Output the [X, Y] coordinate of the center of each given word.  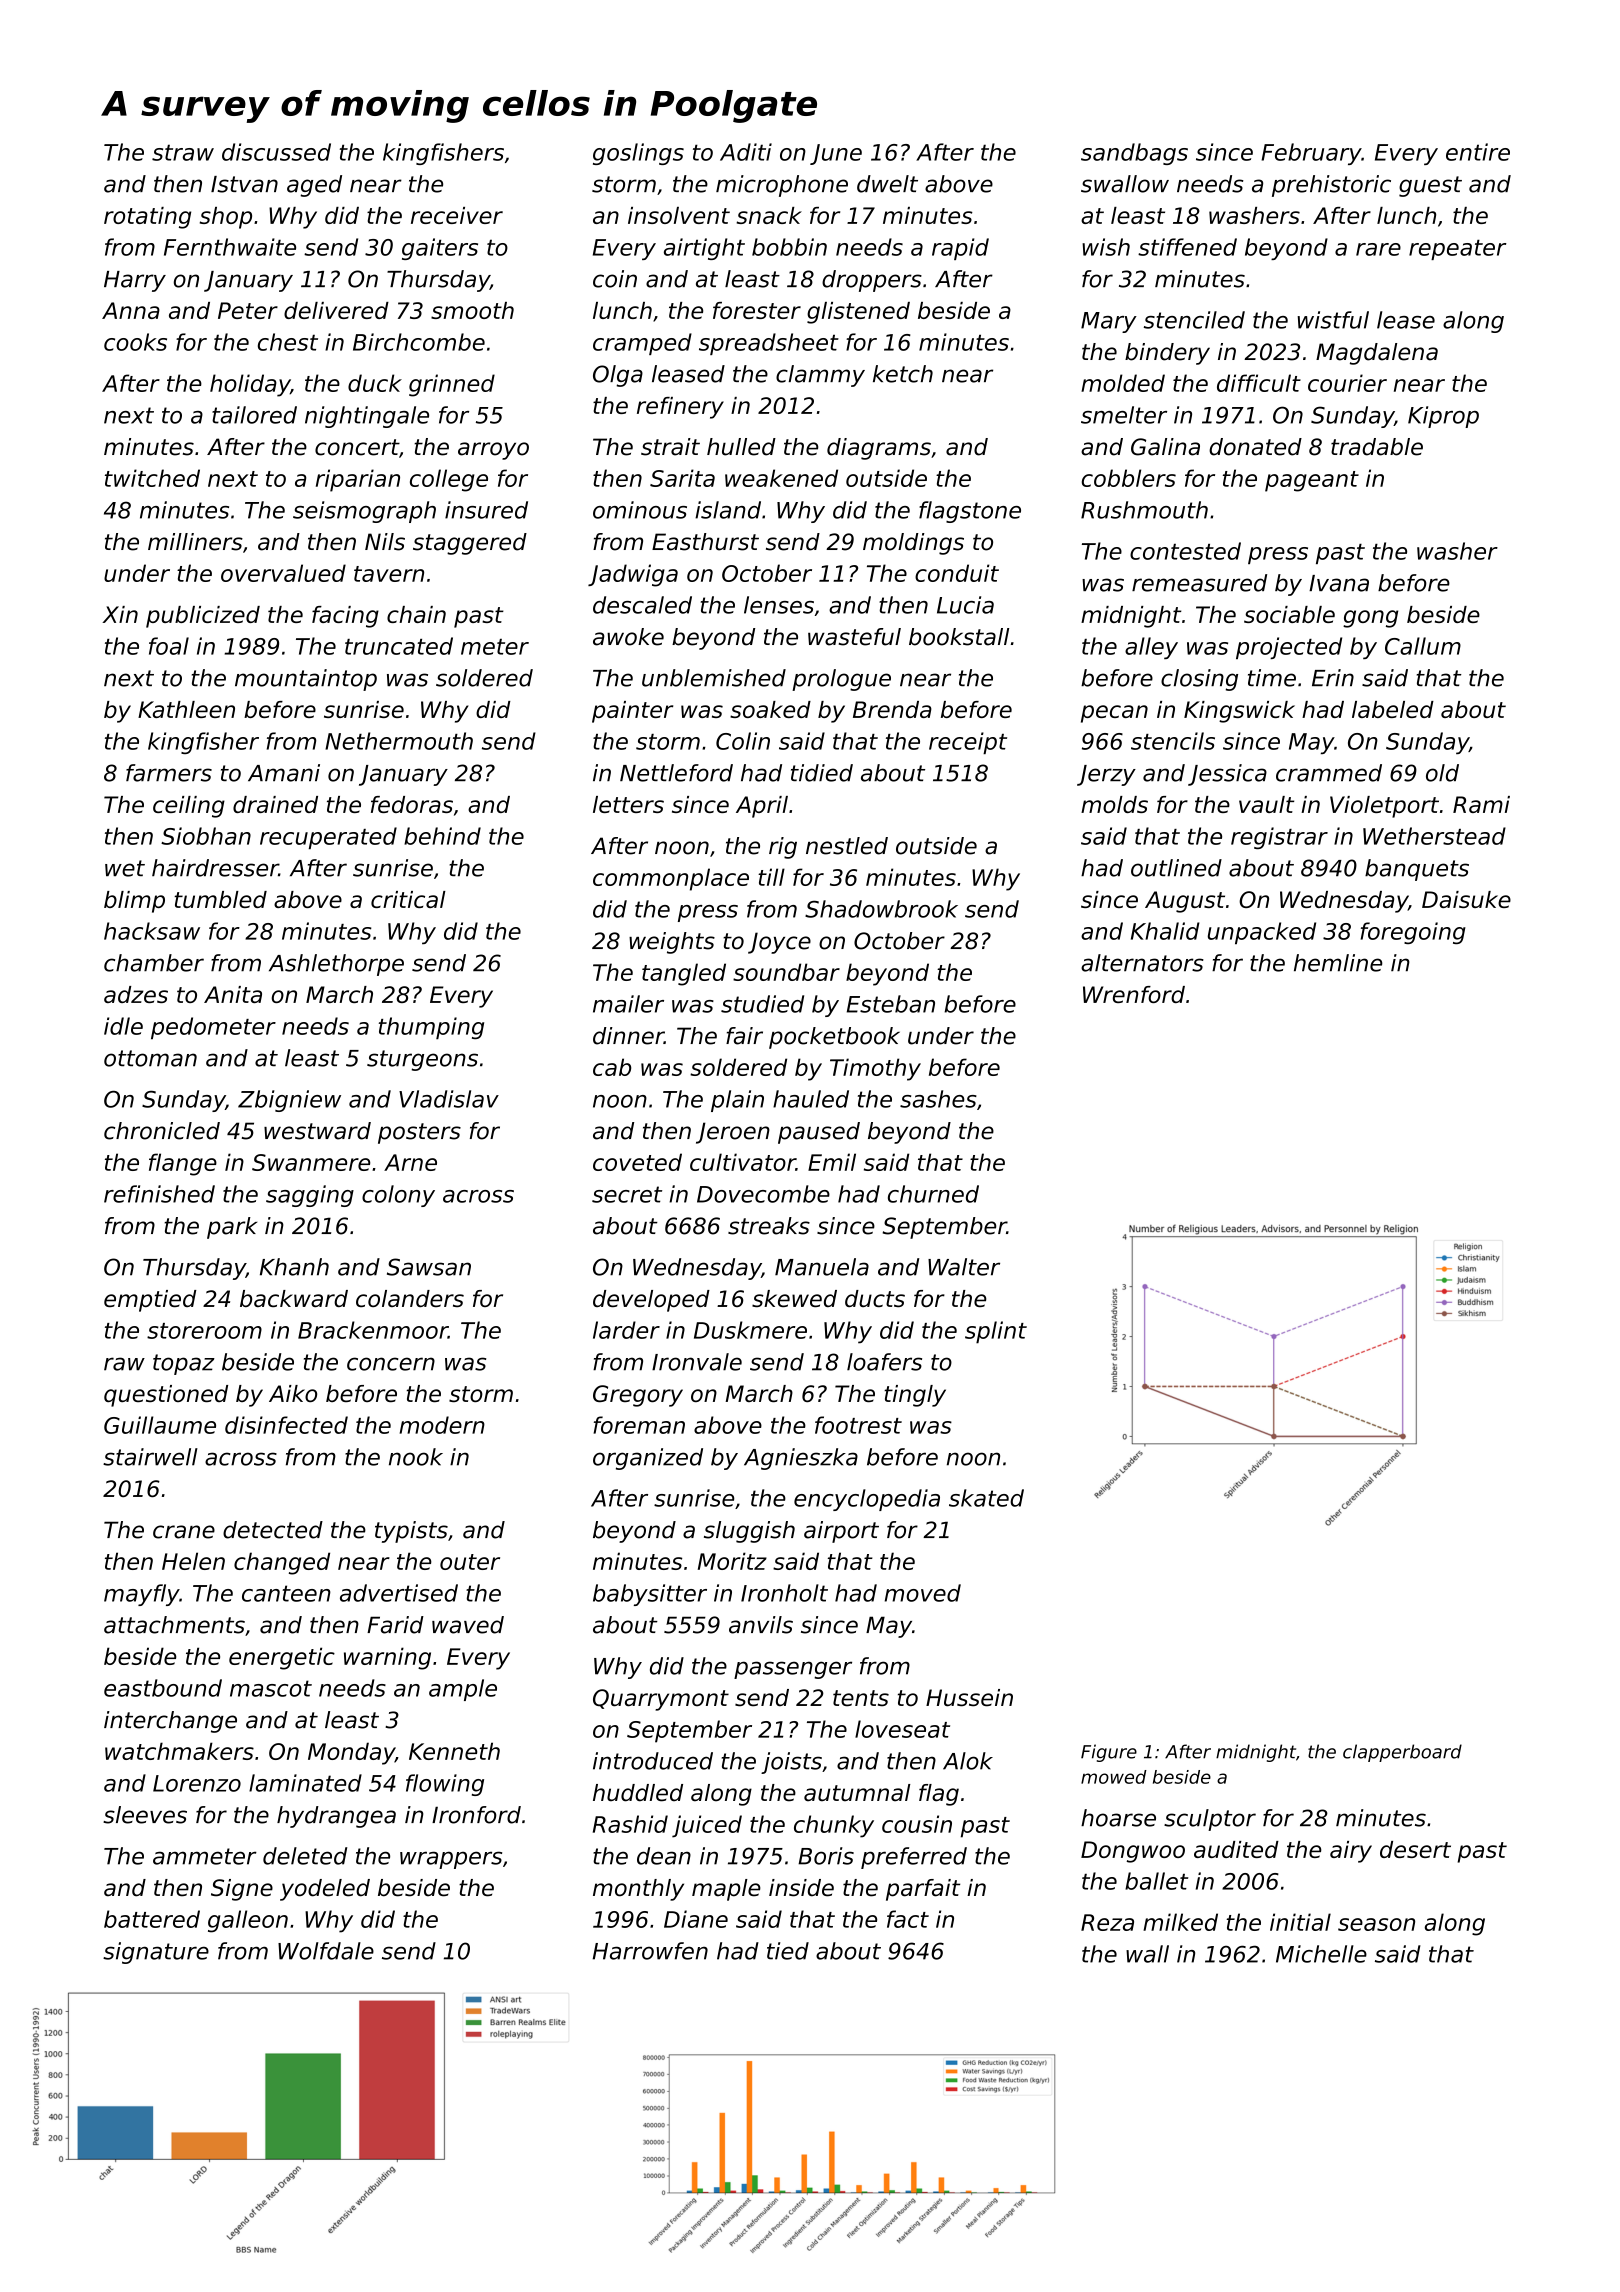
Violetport [1384, 807]
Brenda [892, 709]
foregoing [1413, 933]
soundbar [786, 972]
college [449, 480]
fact [908, 1919]
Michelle [1321, 1954]
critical [408, 899]
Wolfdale [326, 1951]
